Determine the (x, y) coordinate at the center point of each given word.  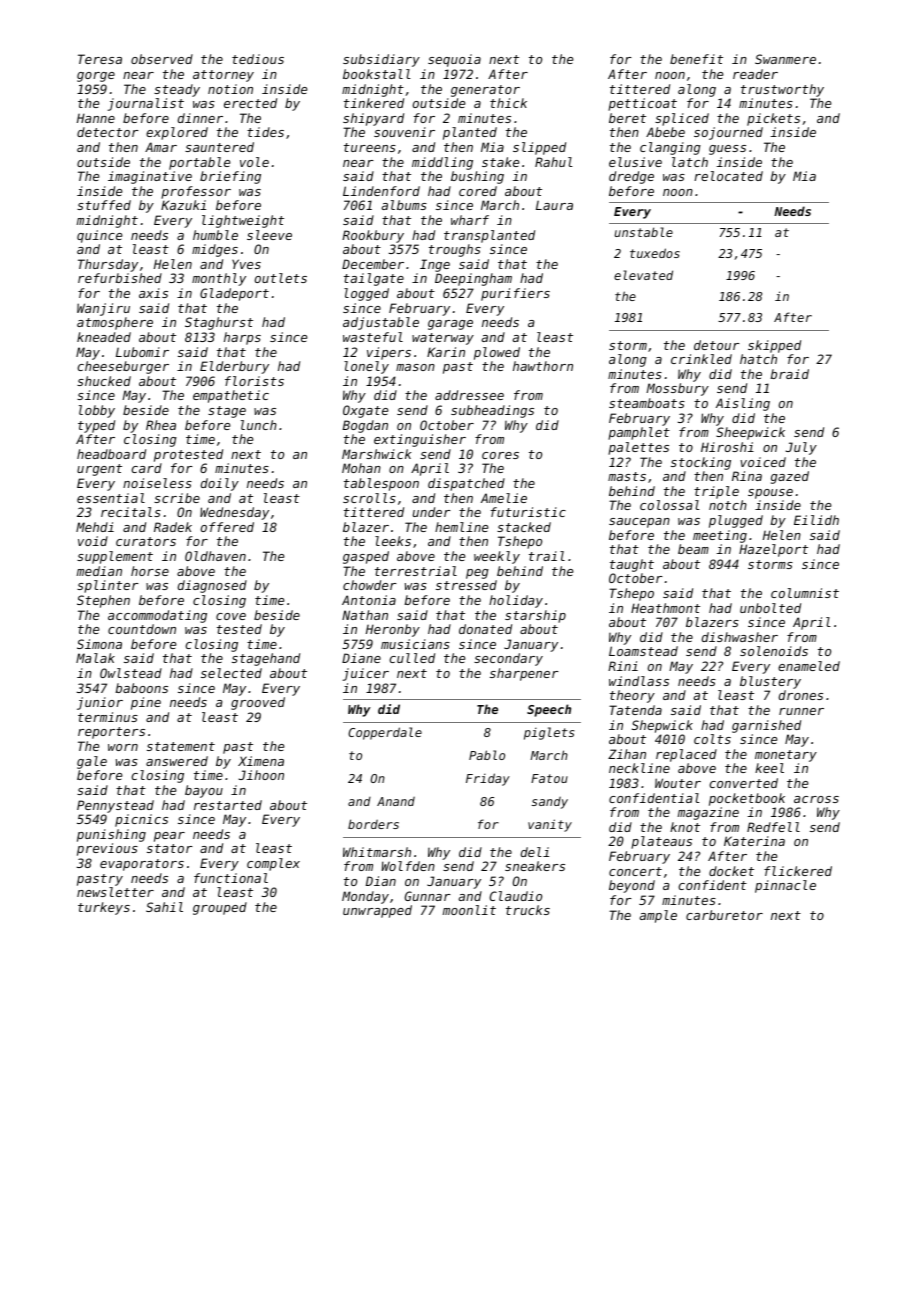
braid (789, 374)
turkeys (104, 908)
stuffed (104, 205)
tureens (370, 147)
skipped (774, 346)
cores (500, 455)
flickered (798, 871)
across (816, 799)
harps (242, 338)
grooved (258, 703)
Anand (396, 801)
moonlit (469, 910)
